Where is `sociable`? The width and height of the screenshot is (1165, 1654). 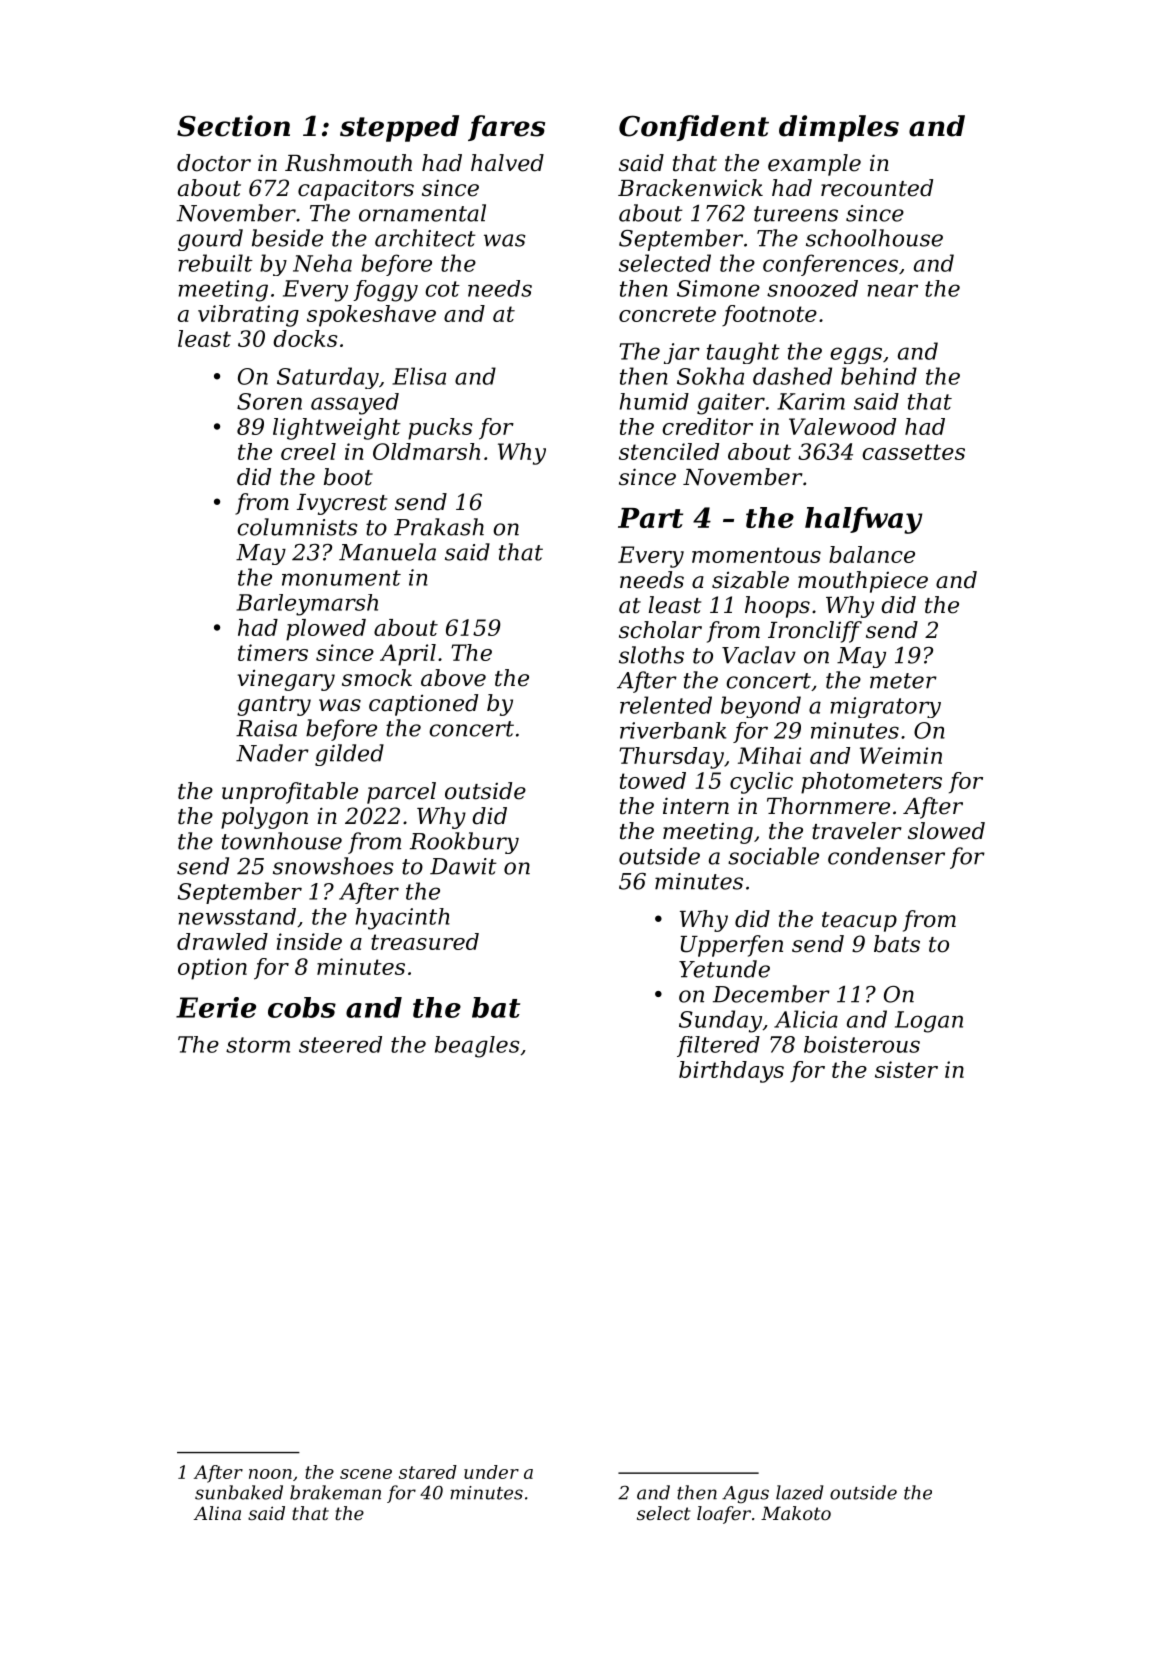 sociable is located at coordinates (773, 856).
